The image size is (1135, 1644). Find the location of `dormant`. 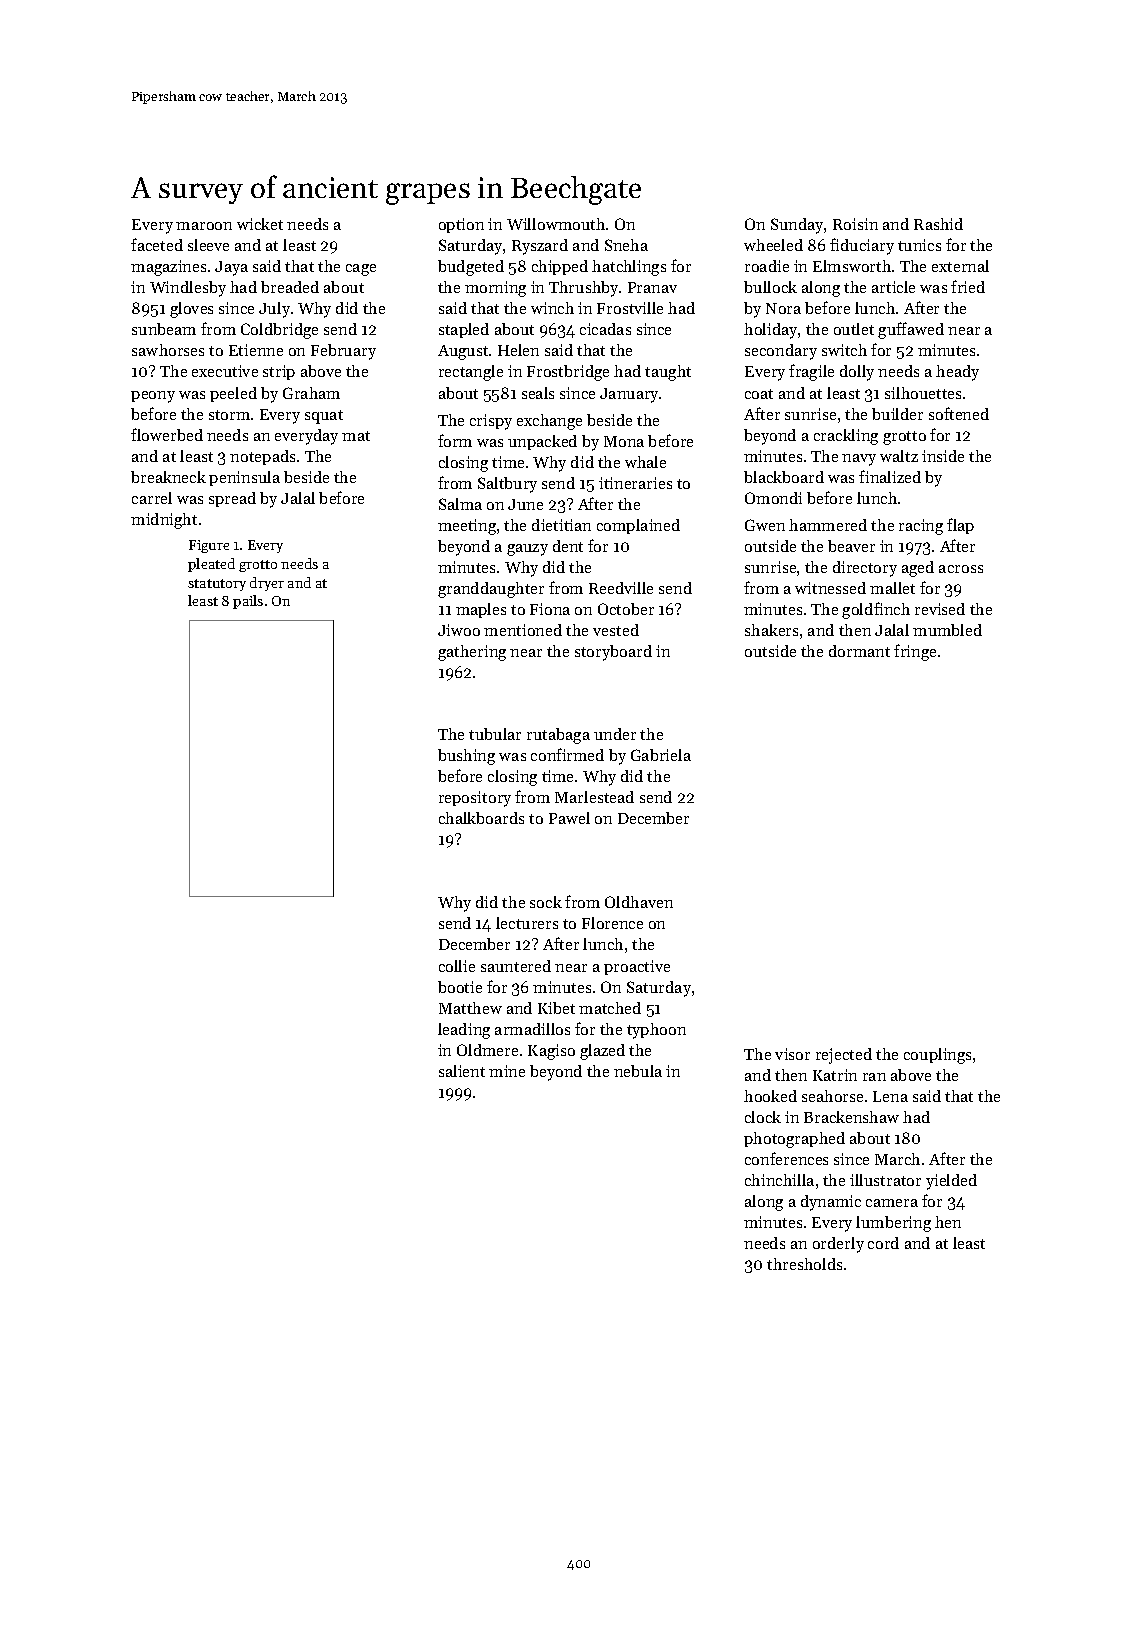

dormant is located at coordinates (859, 651).
